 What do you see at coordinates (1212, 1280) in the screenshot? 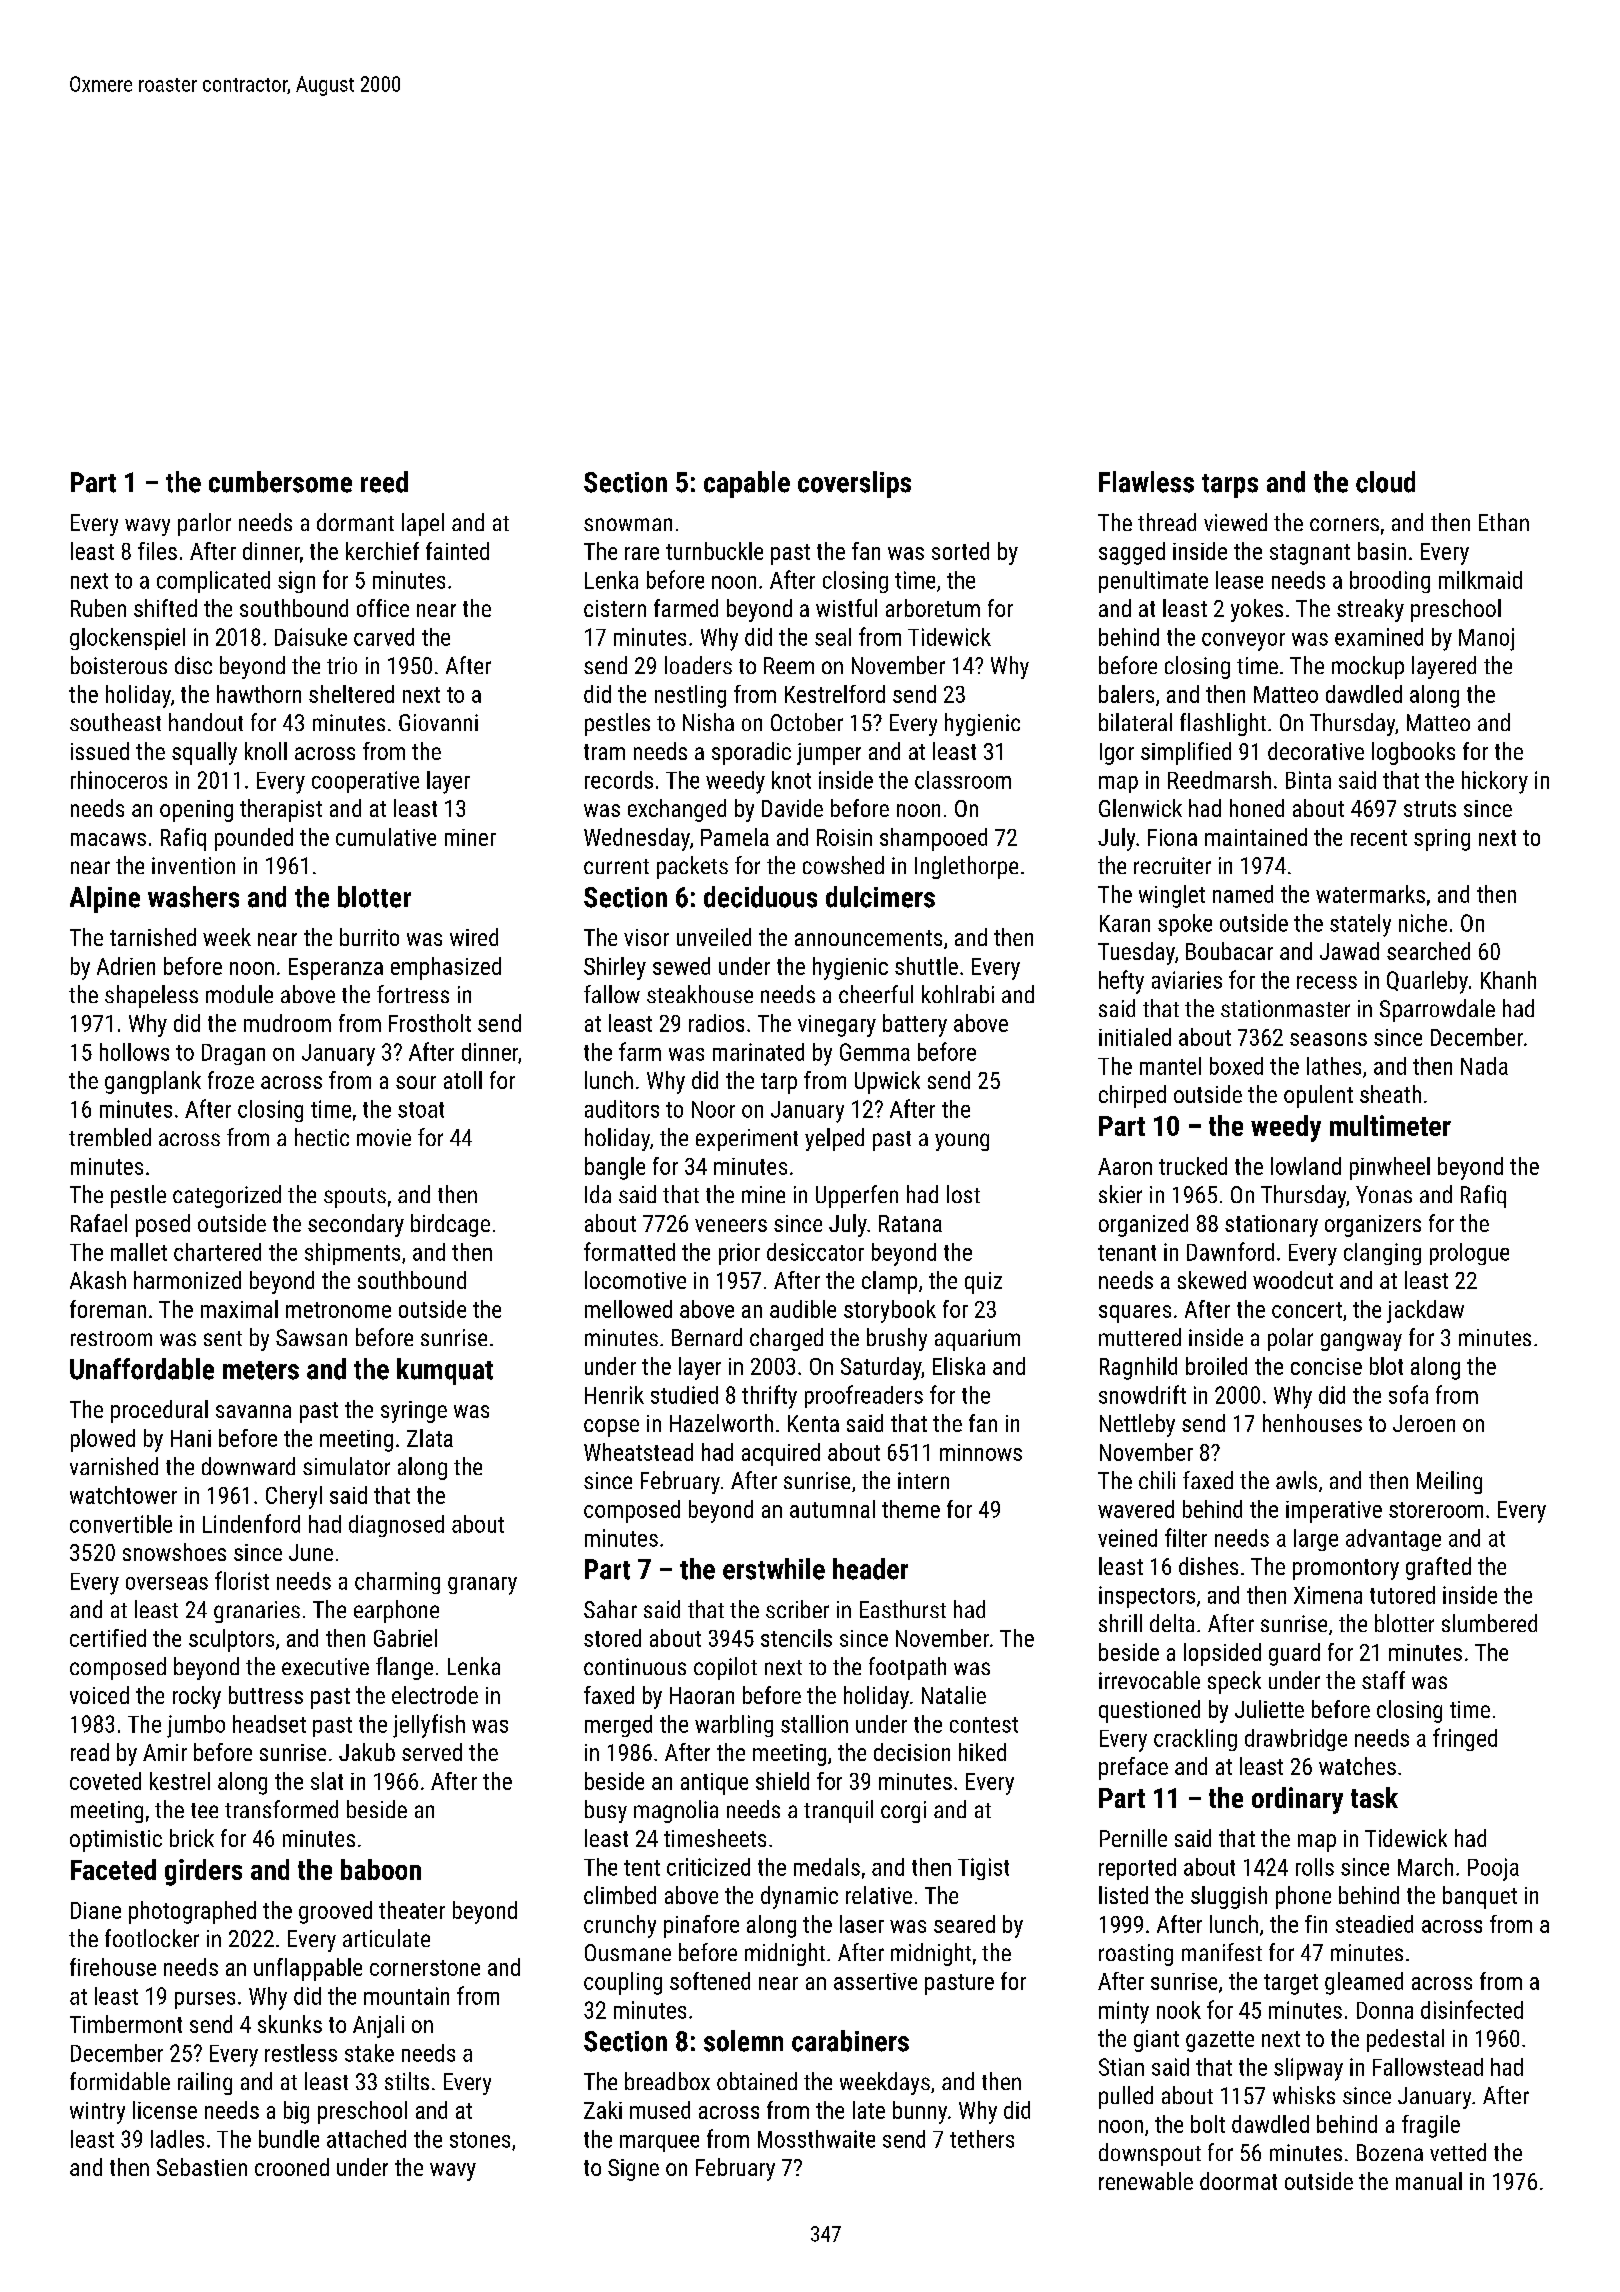
I see `skewed` at bounding box center [1212, 1280].
